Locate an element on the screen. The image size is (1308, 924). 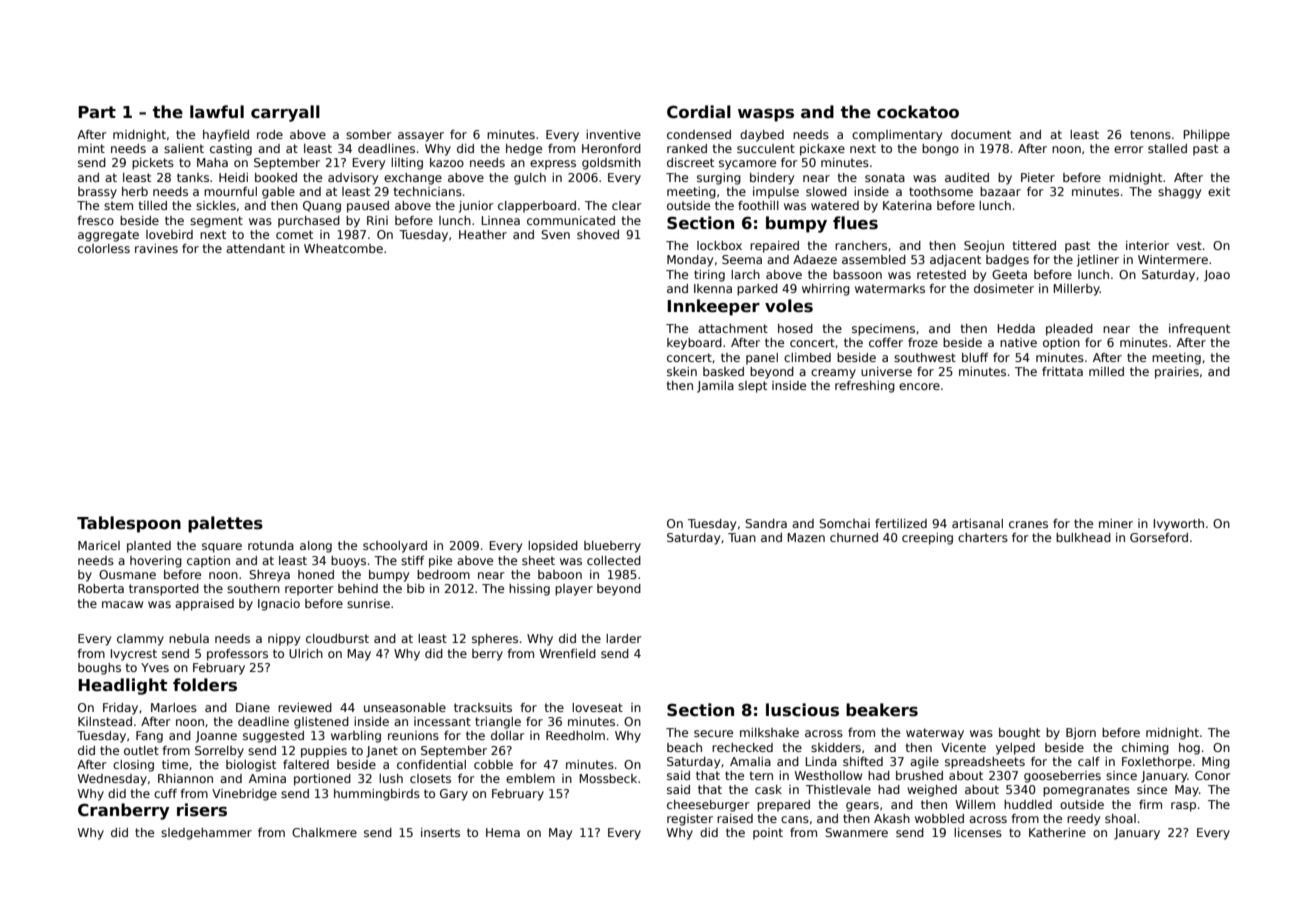
colorless is located at coordinates (104, 248).
